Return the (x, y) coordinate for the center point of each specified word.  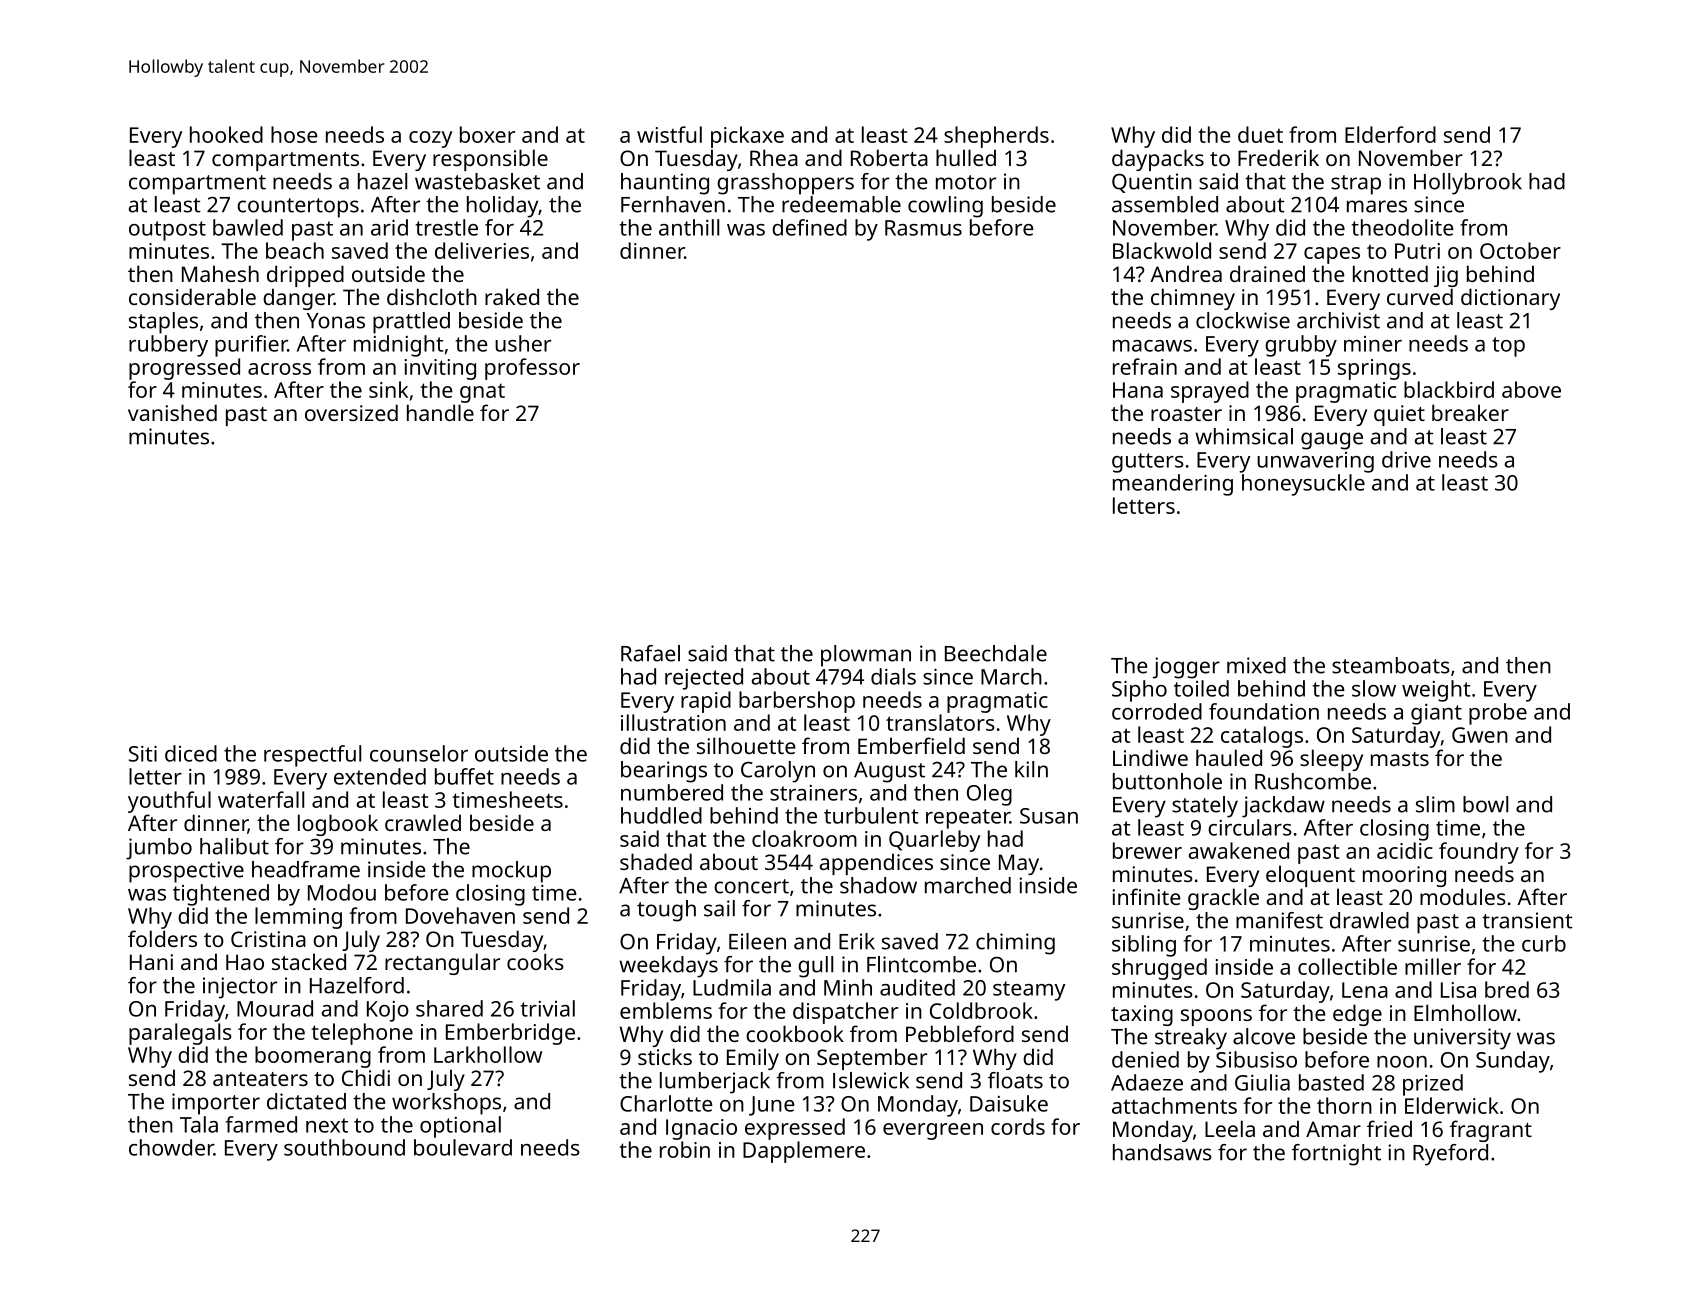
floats (1015, 1080)
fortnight (1336, 1155)
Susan (1049, 816)
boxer (487, 134)
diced (191, 753)
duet (1260, 134)
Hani (151, 962)
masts (1400, 759)
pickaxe (747, 137)
